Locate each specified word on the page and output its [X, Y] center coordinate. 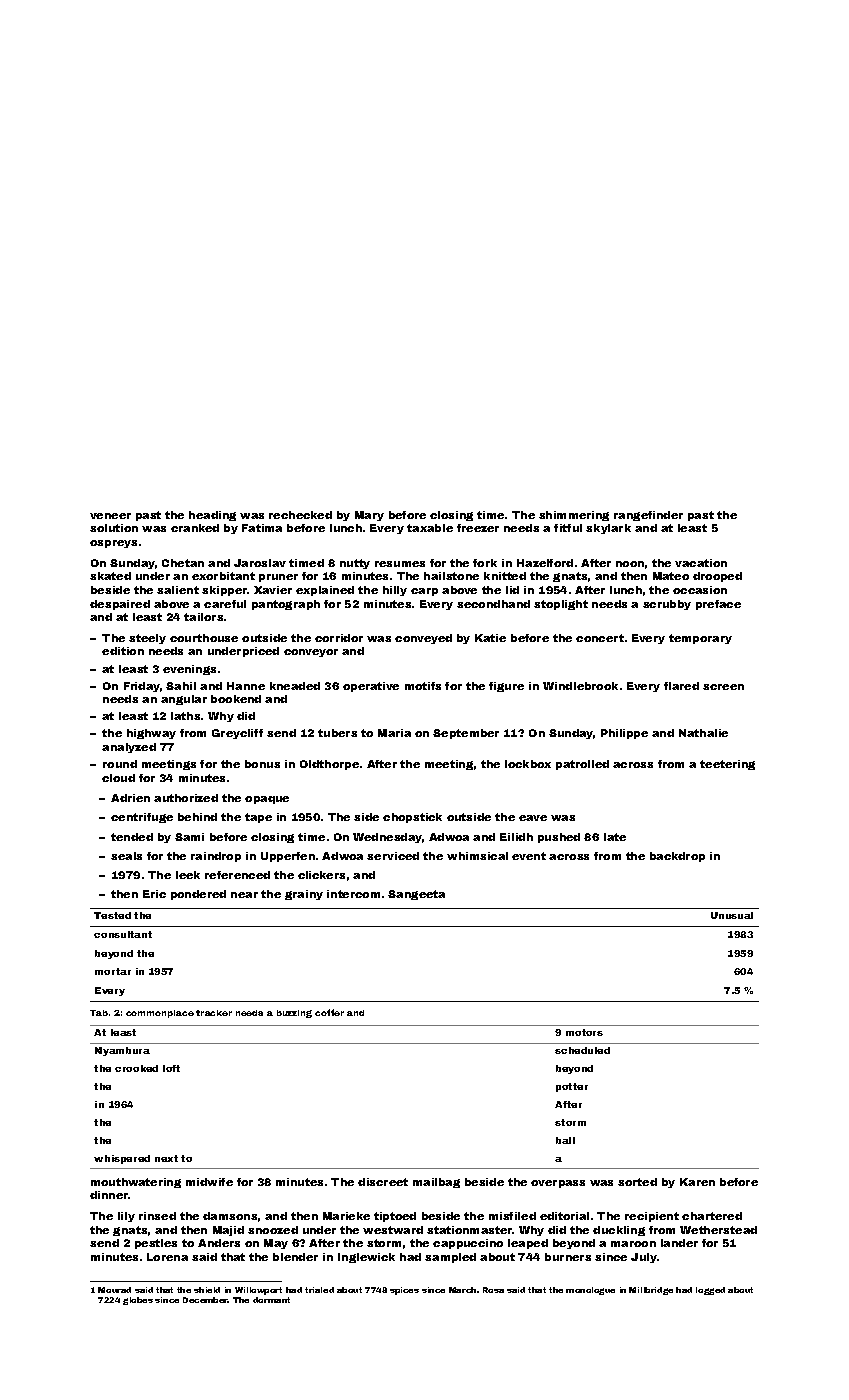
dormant [271, 1300]
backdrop [677, 857]
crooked [136, 1068]
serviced [393, 856]
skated [110, 576]
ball [565, 1140]
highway [151, 734]
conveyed [423, 639]
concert [600, 638]
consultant [123, 934]
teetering [727, 765]
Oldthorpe [329, 765]
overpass [558, 1184]
